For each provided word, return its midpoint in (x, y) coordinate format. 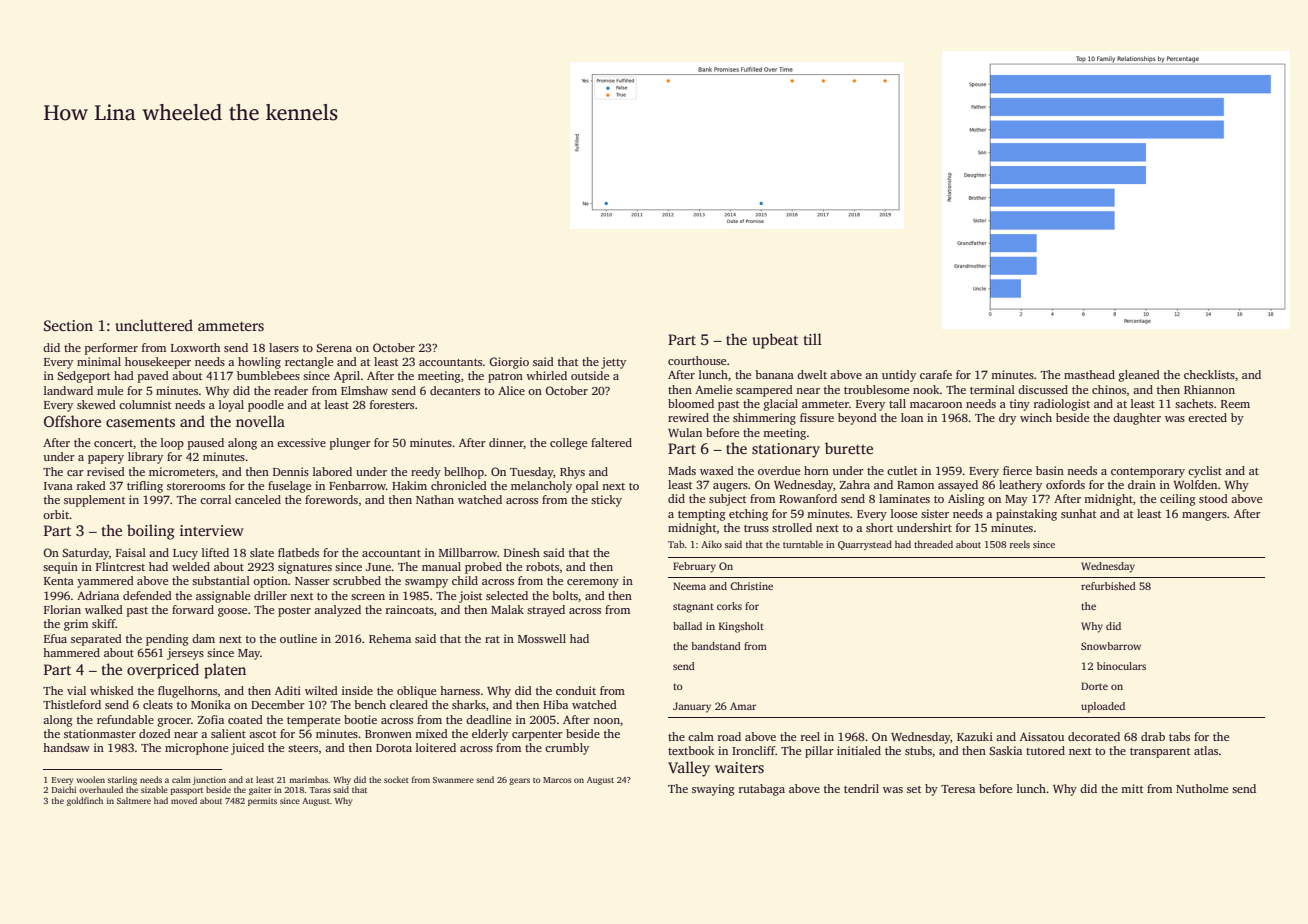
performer (111, 349)
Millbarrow (468, 552)
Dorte (1094, 686)
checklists (1209, 374)
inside (357, 690)
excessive (301, 442)
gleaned (1139, 376)
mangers (1204, 516)
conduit (576, 690)
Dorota (394, 748)
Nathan (435, 499)
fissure (817, 417)
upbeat (775, 341)
